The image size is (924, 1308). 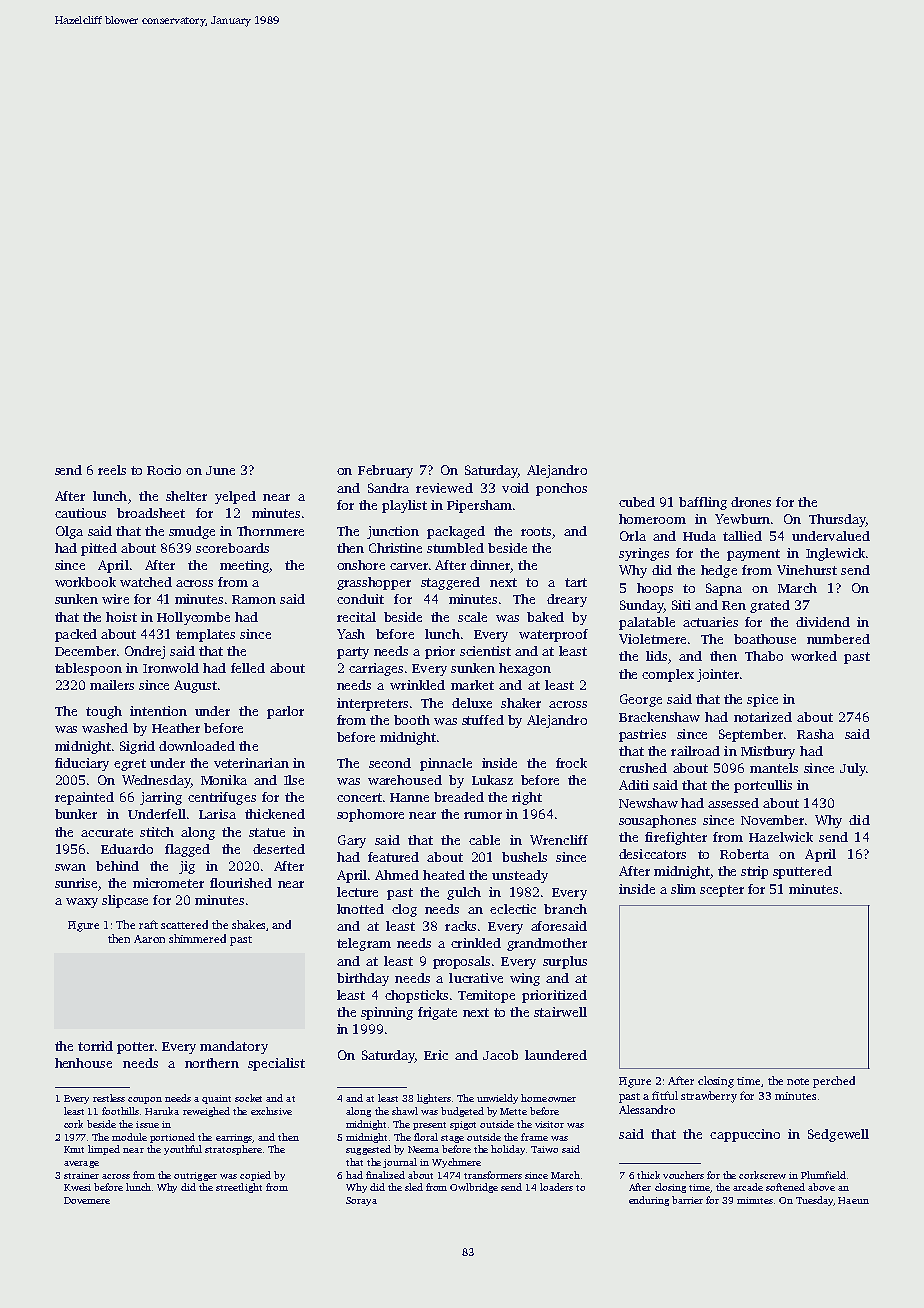 What do you see at coordinates (561, 489) in the image?
I see `ponchos` at bounding box center [561, 489].
